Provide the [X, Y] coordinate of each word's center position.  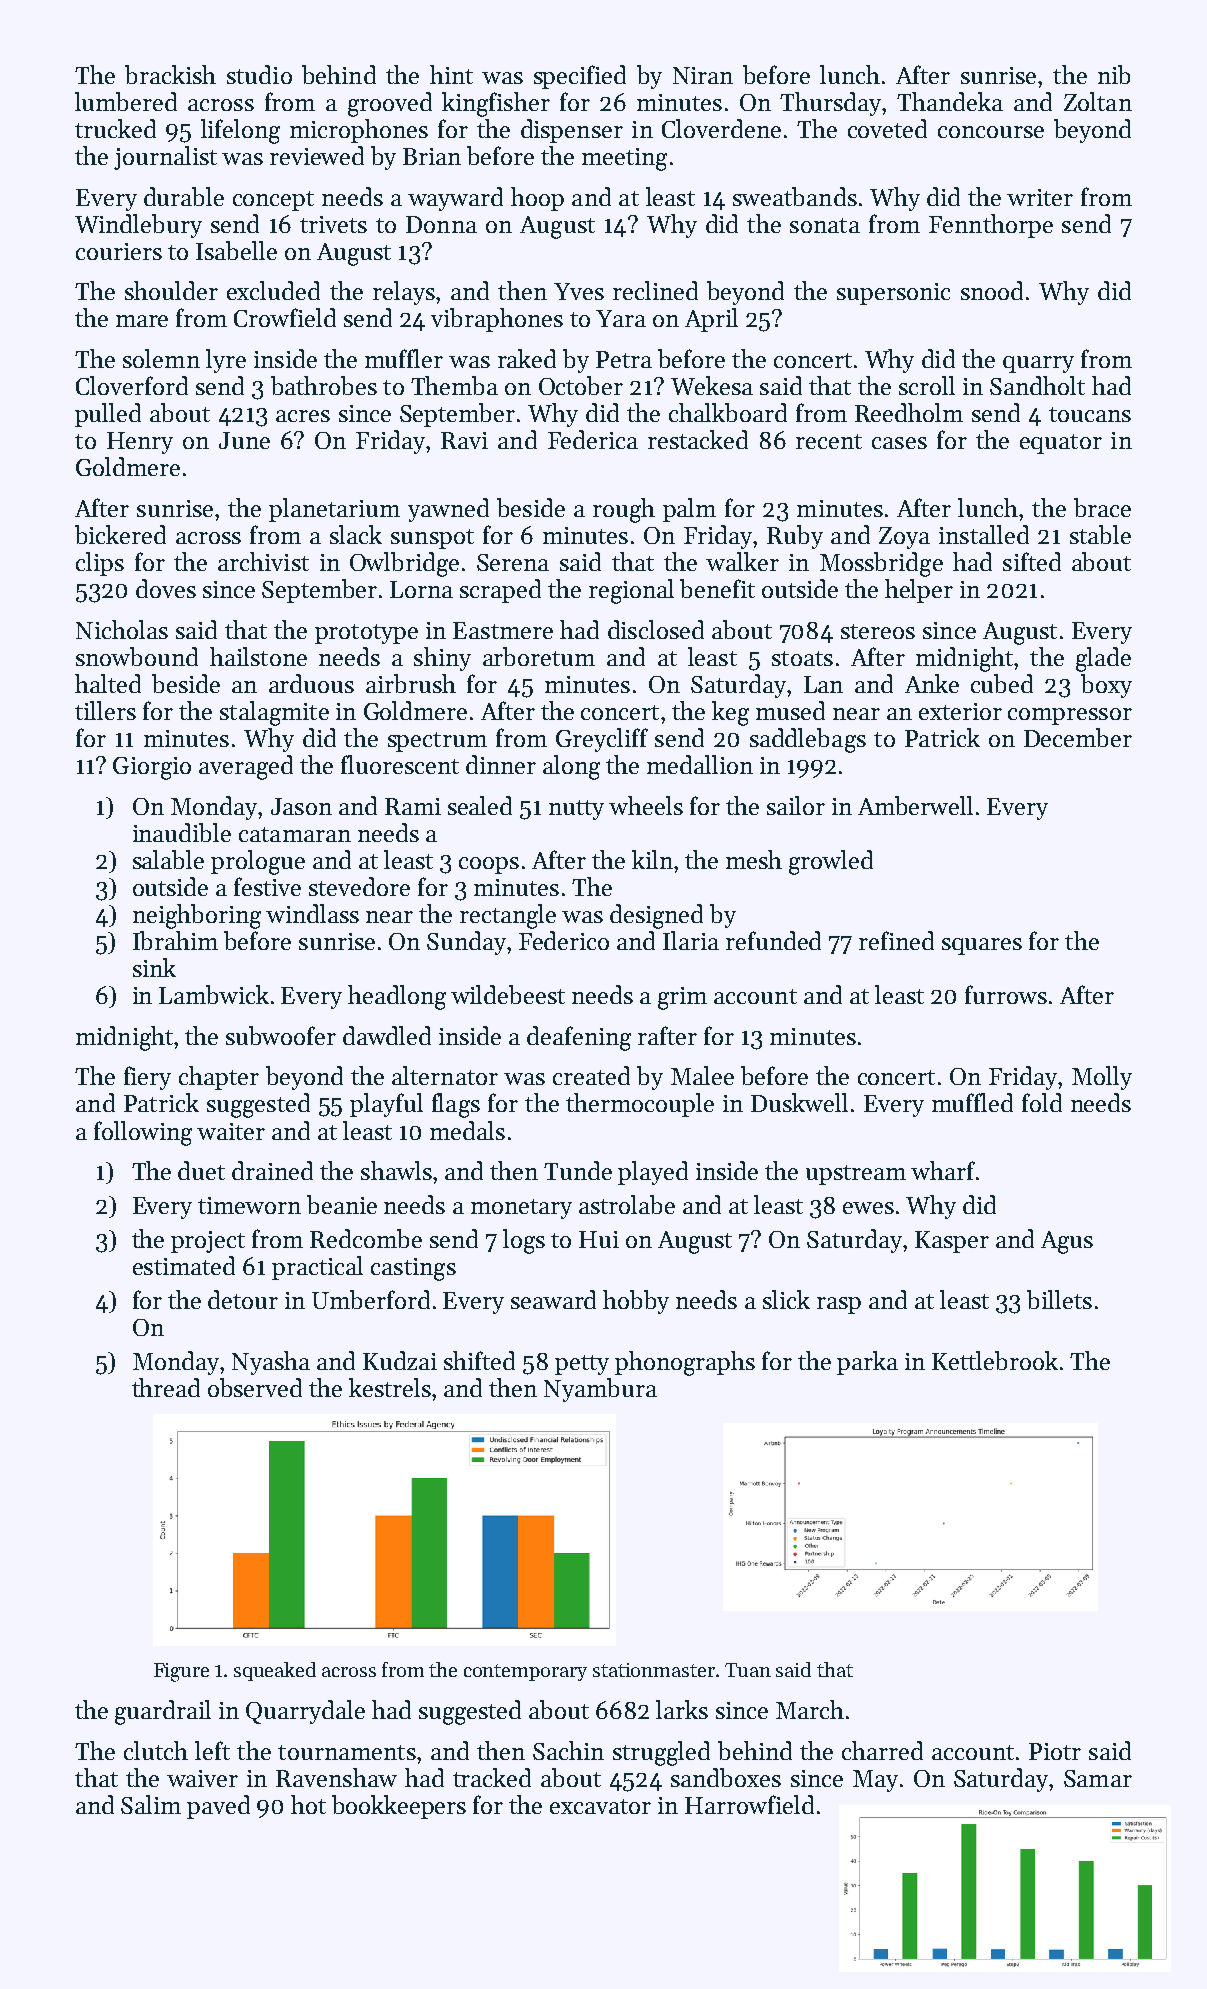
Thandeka [950, 101]
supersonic [893, 294]
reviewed [317, 155]
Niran [703, 75]
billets [1059, 1299]
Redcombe [366, 1238]
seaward [553, 1299]
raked [527, 358]
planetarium [334, 510]
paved [218, 1807]
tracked [492, 1777]
